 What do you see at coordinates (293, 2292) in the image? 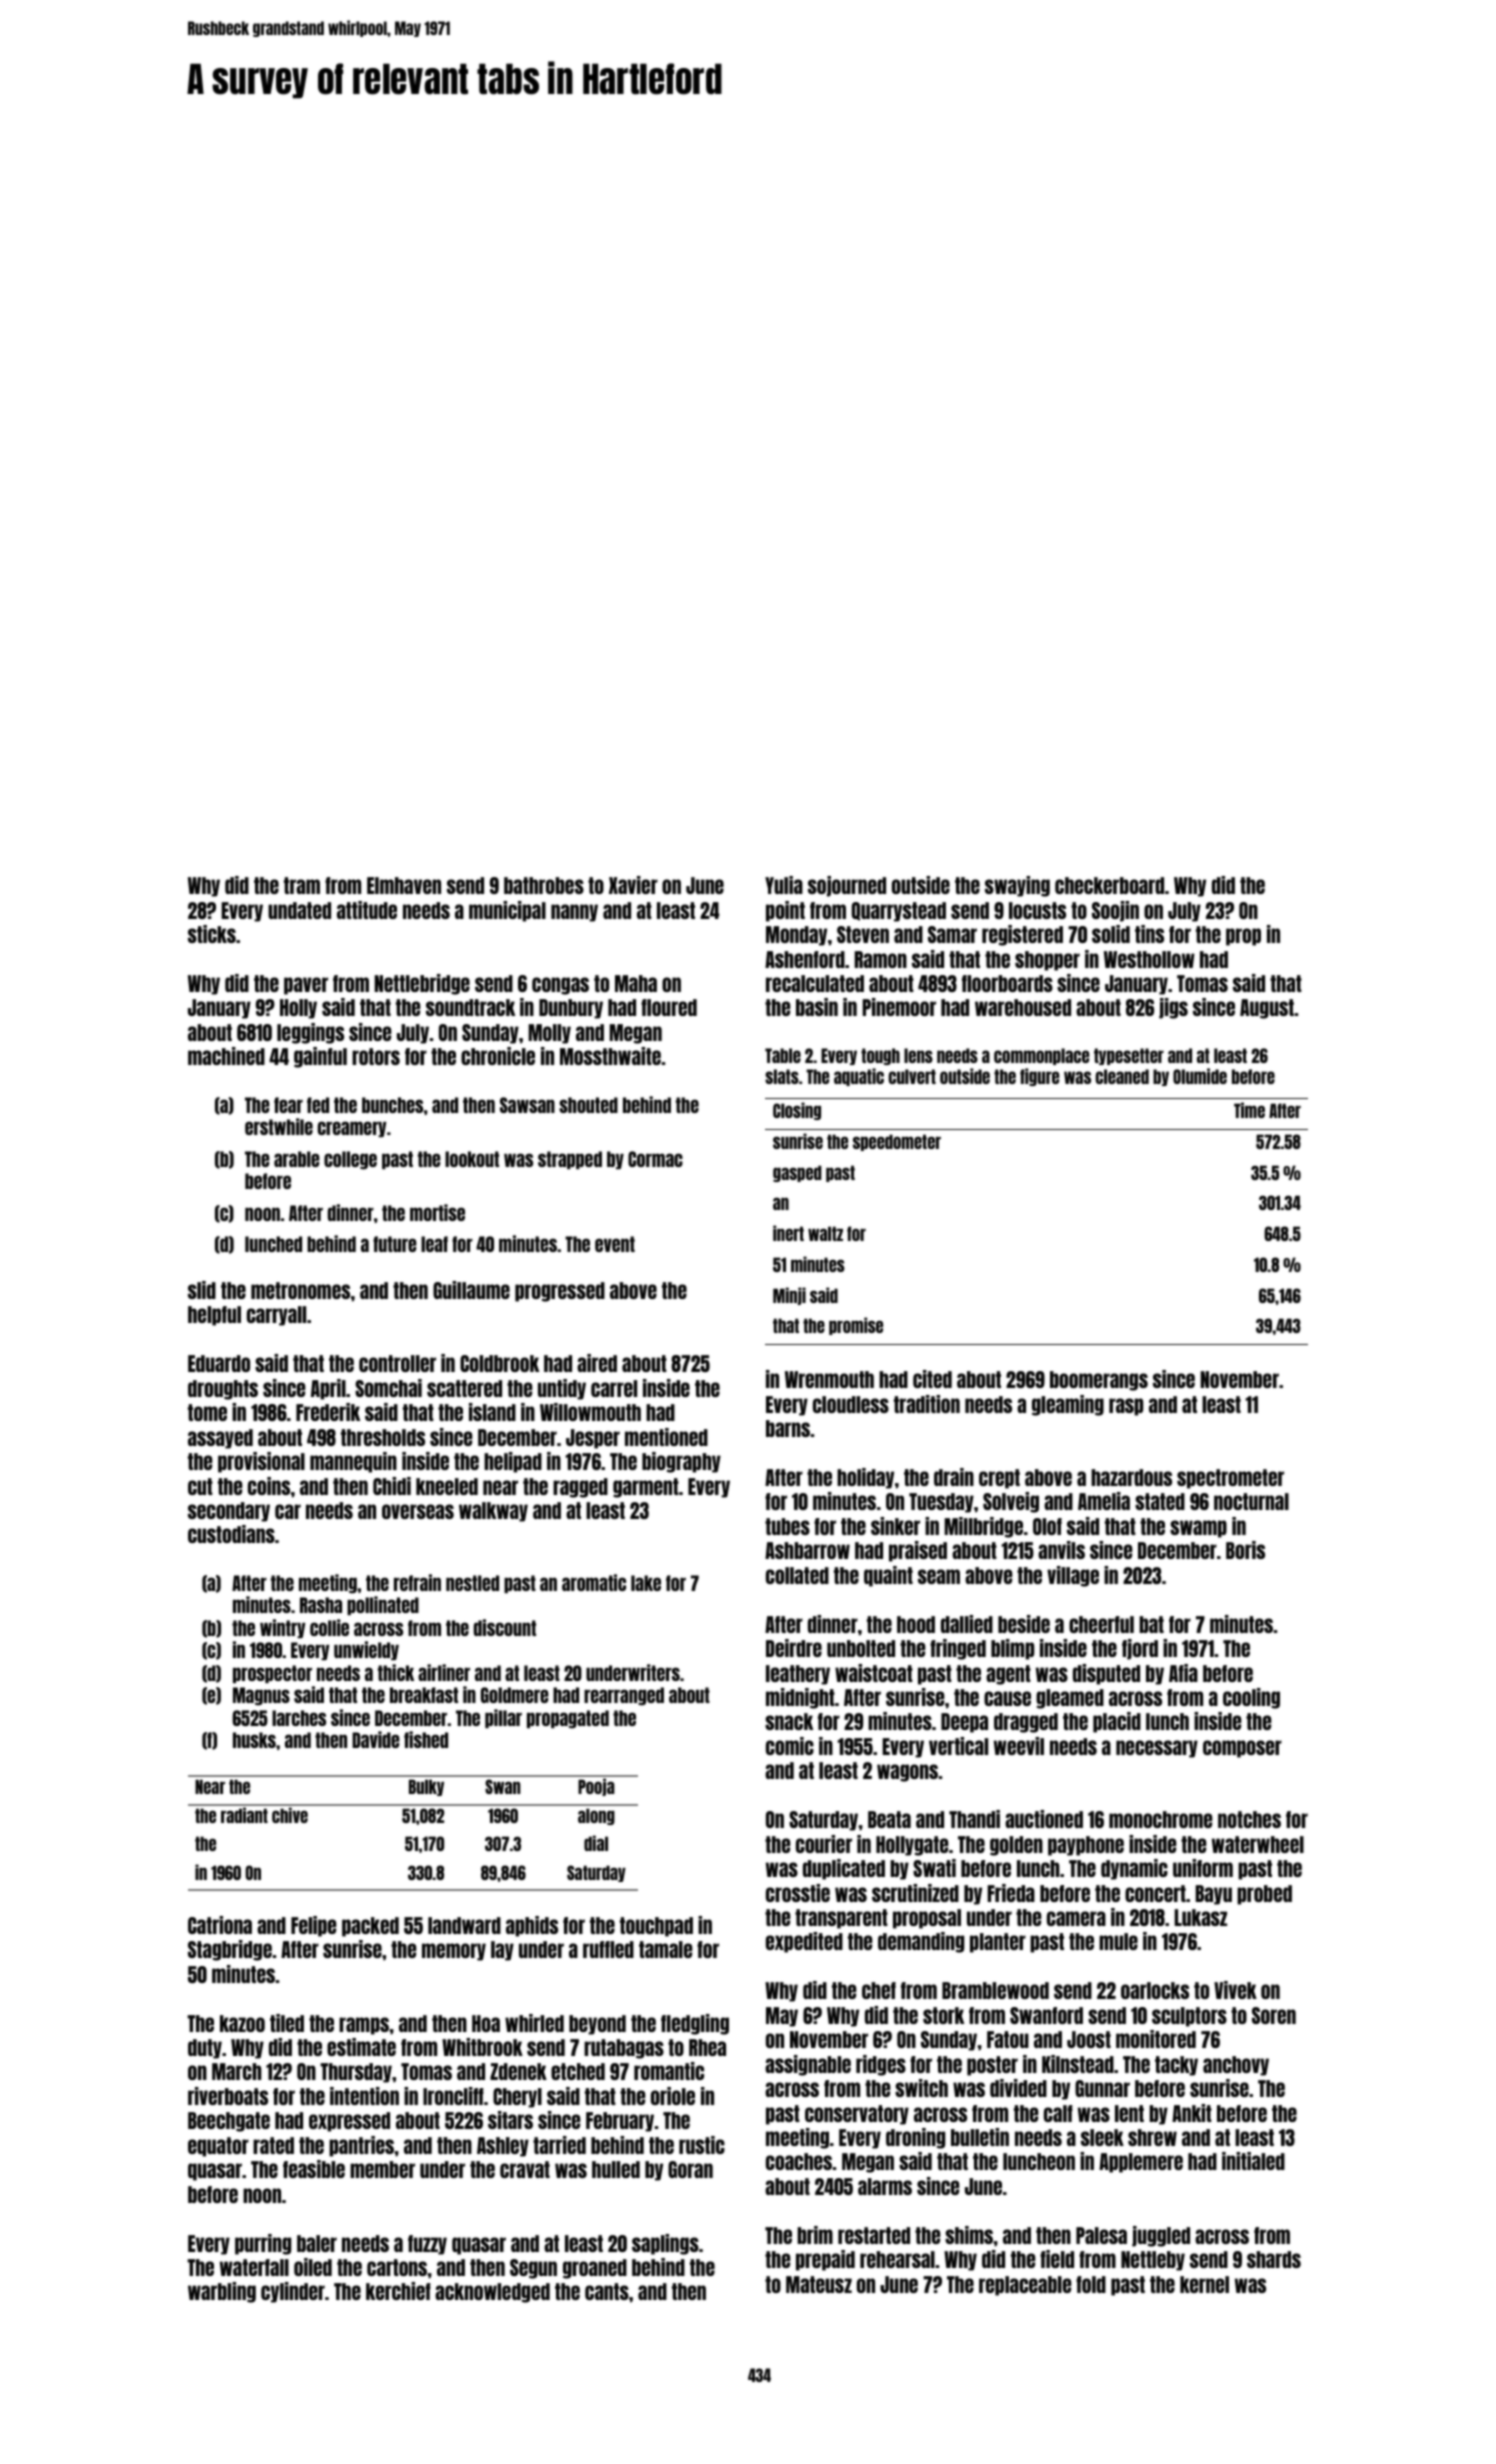
I see `cylinder` at bounding box center [293, 2292].
